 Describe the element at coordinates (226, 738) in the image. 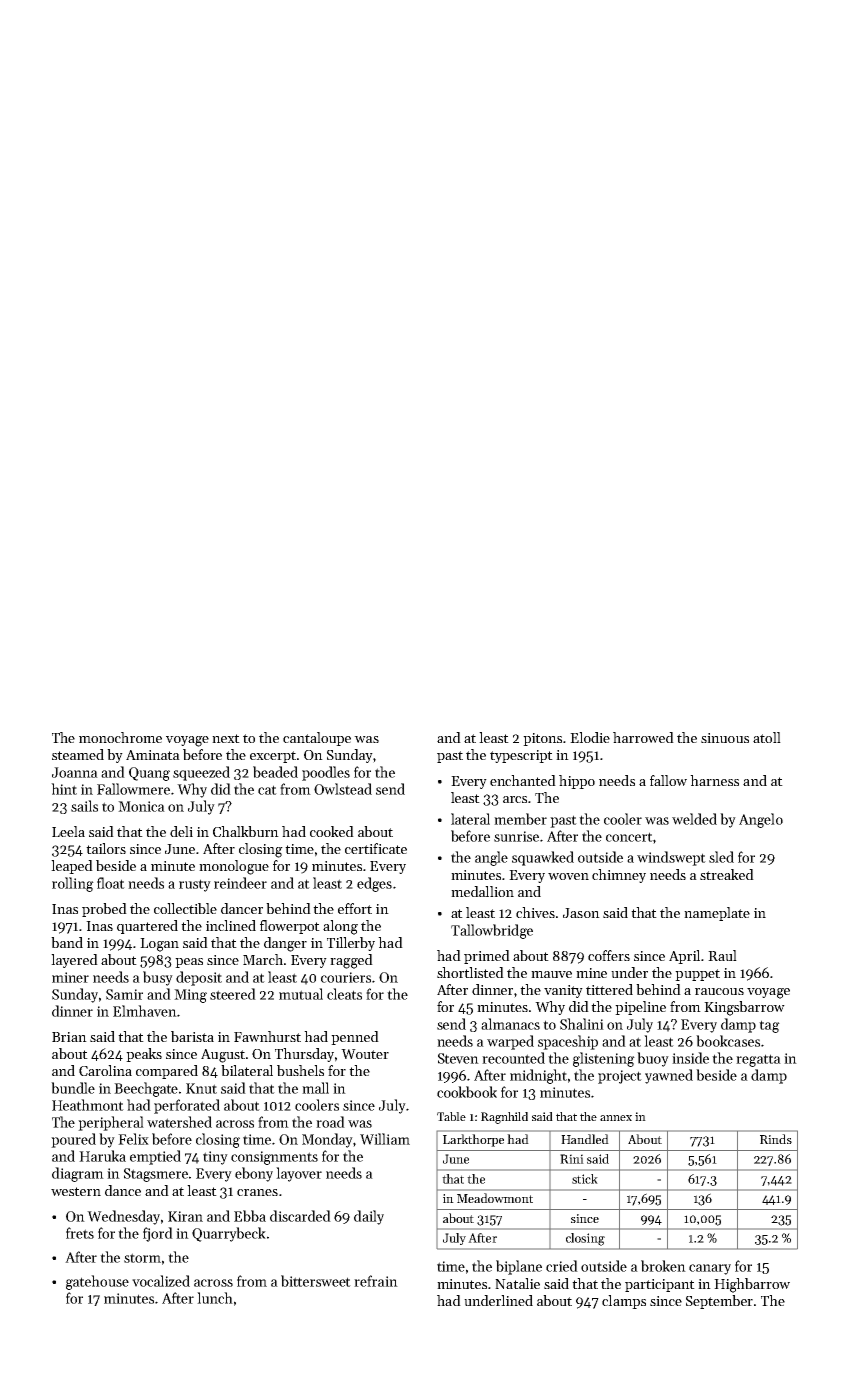

I see `next` at that location.
